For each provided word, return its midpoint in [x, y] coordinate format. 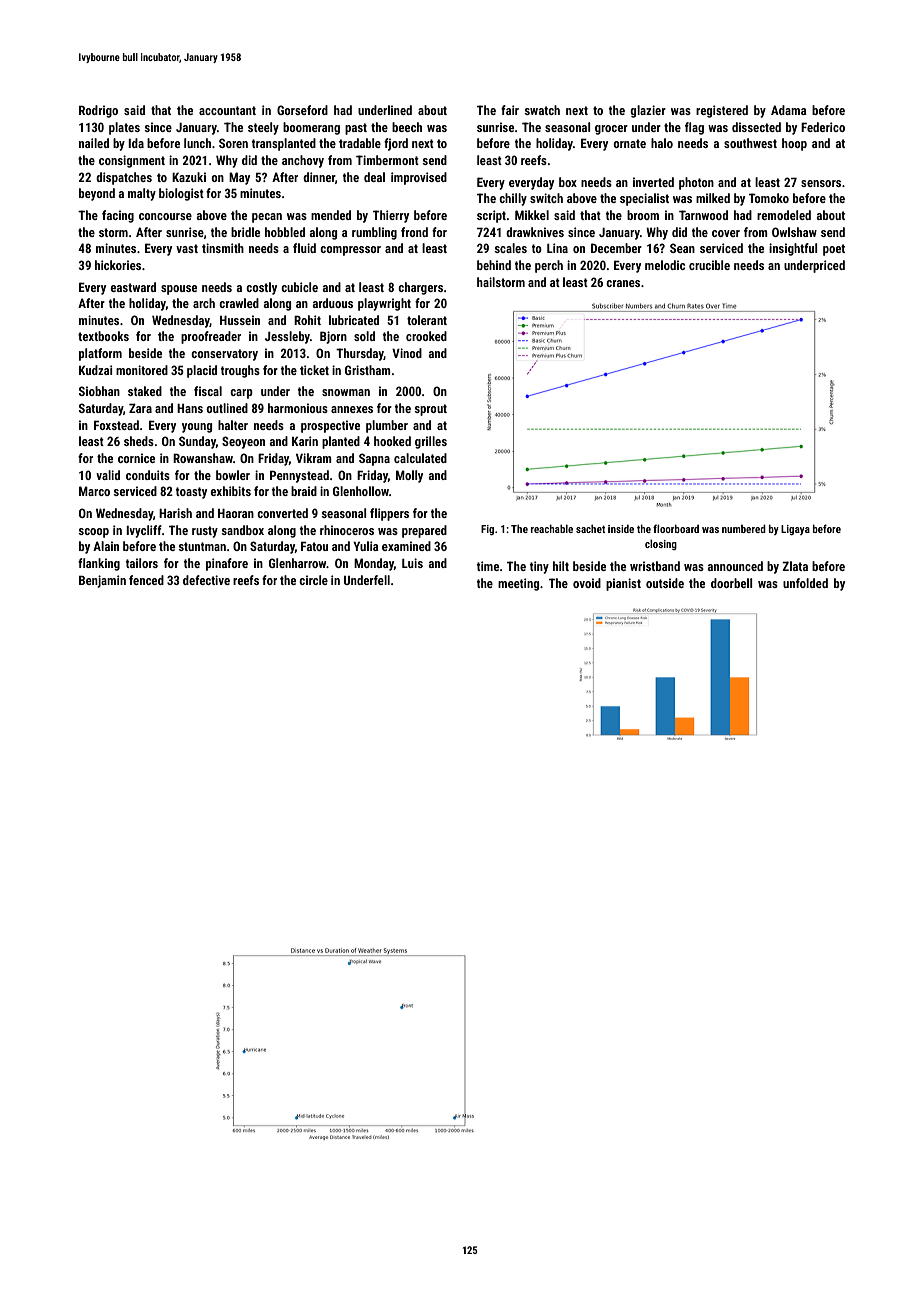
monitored [142, 370]
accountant [227, 110]
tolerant [427, 320]
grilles [431, 442]
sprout [430, 410]
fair [510, 110]
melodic [665, 265]
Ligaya [795, 530]
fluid [304, 248]
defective [206, 580]
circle [313, 580]
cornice [136, 458]
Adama [789, 110]
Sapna [374, 459]
